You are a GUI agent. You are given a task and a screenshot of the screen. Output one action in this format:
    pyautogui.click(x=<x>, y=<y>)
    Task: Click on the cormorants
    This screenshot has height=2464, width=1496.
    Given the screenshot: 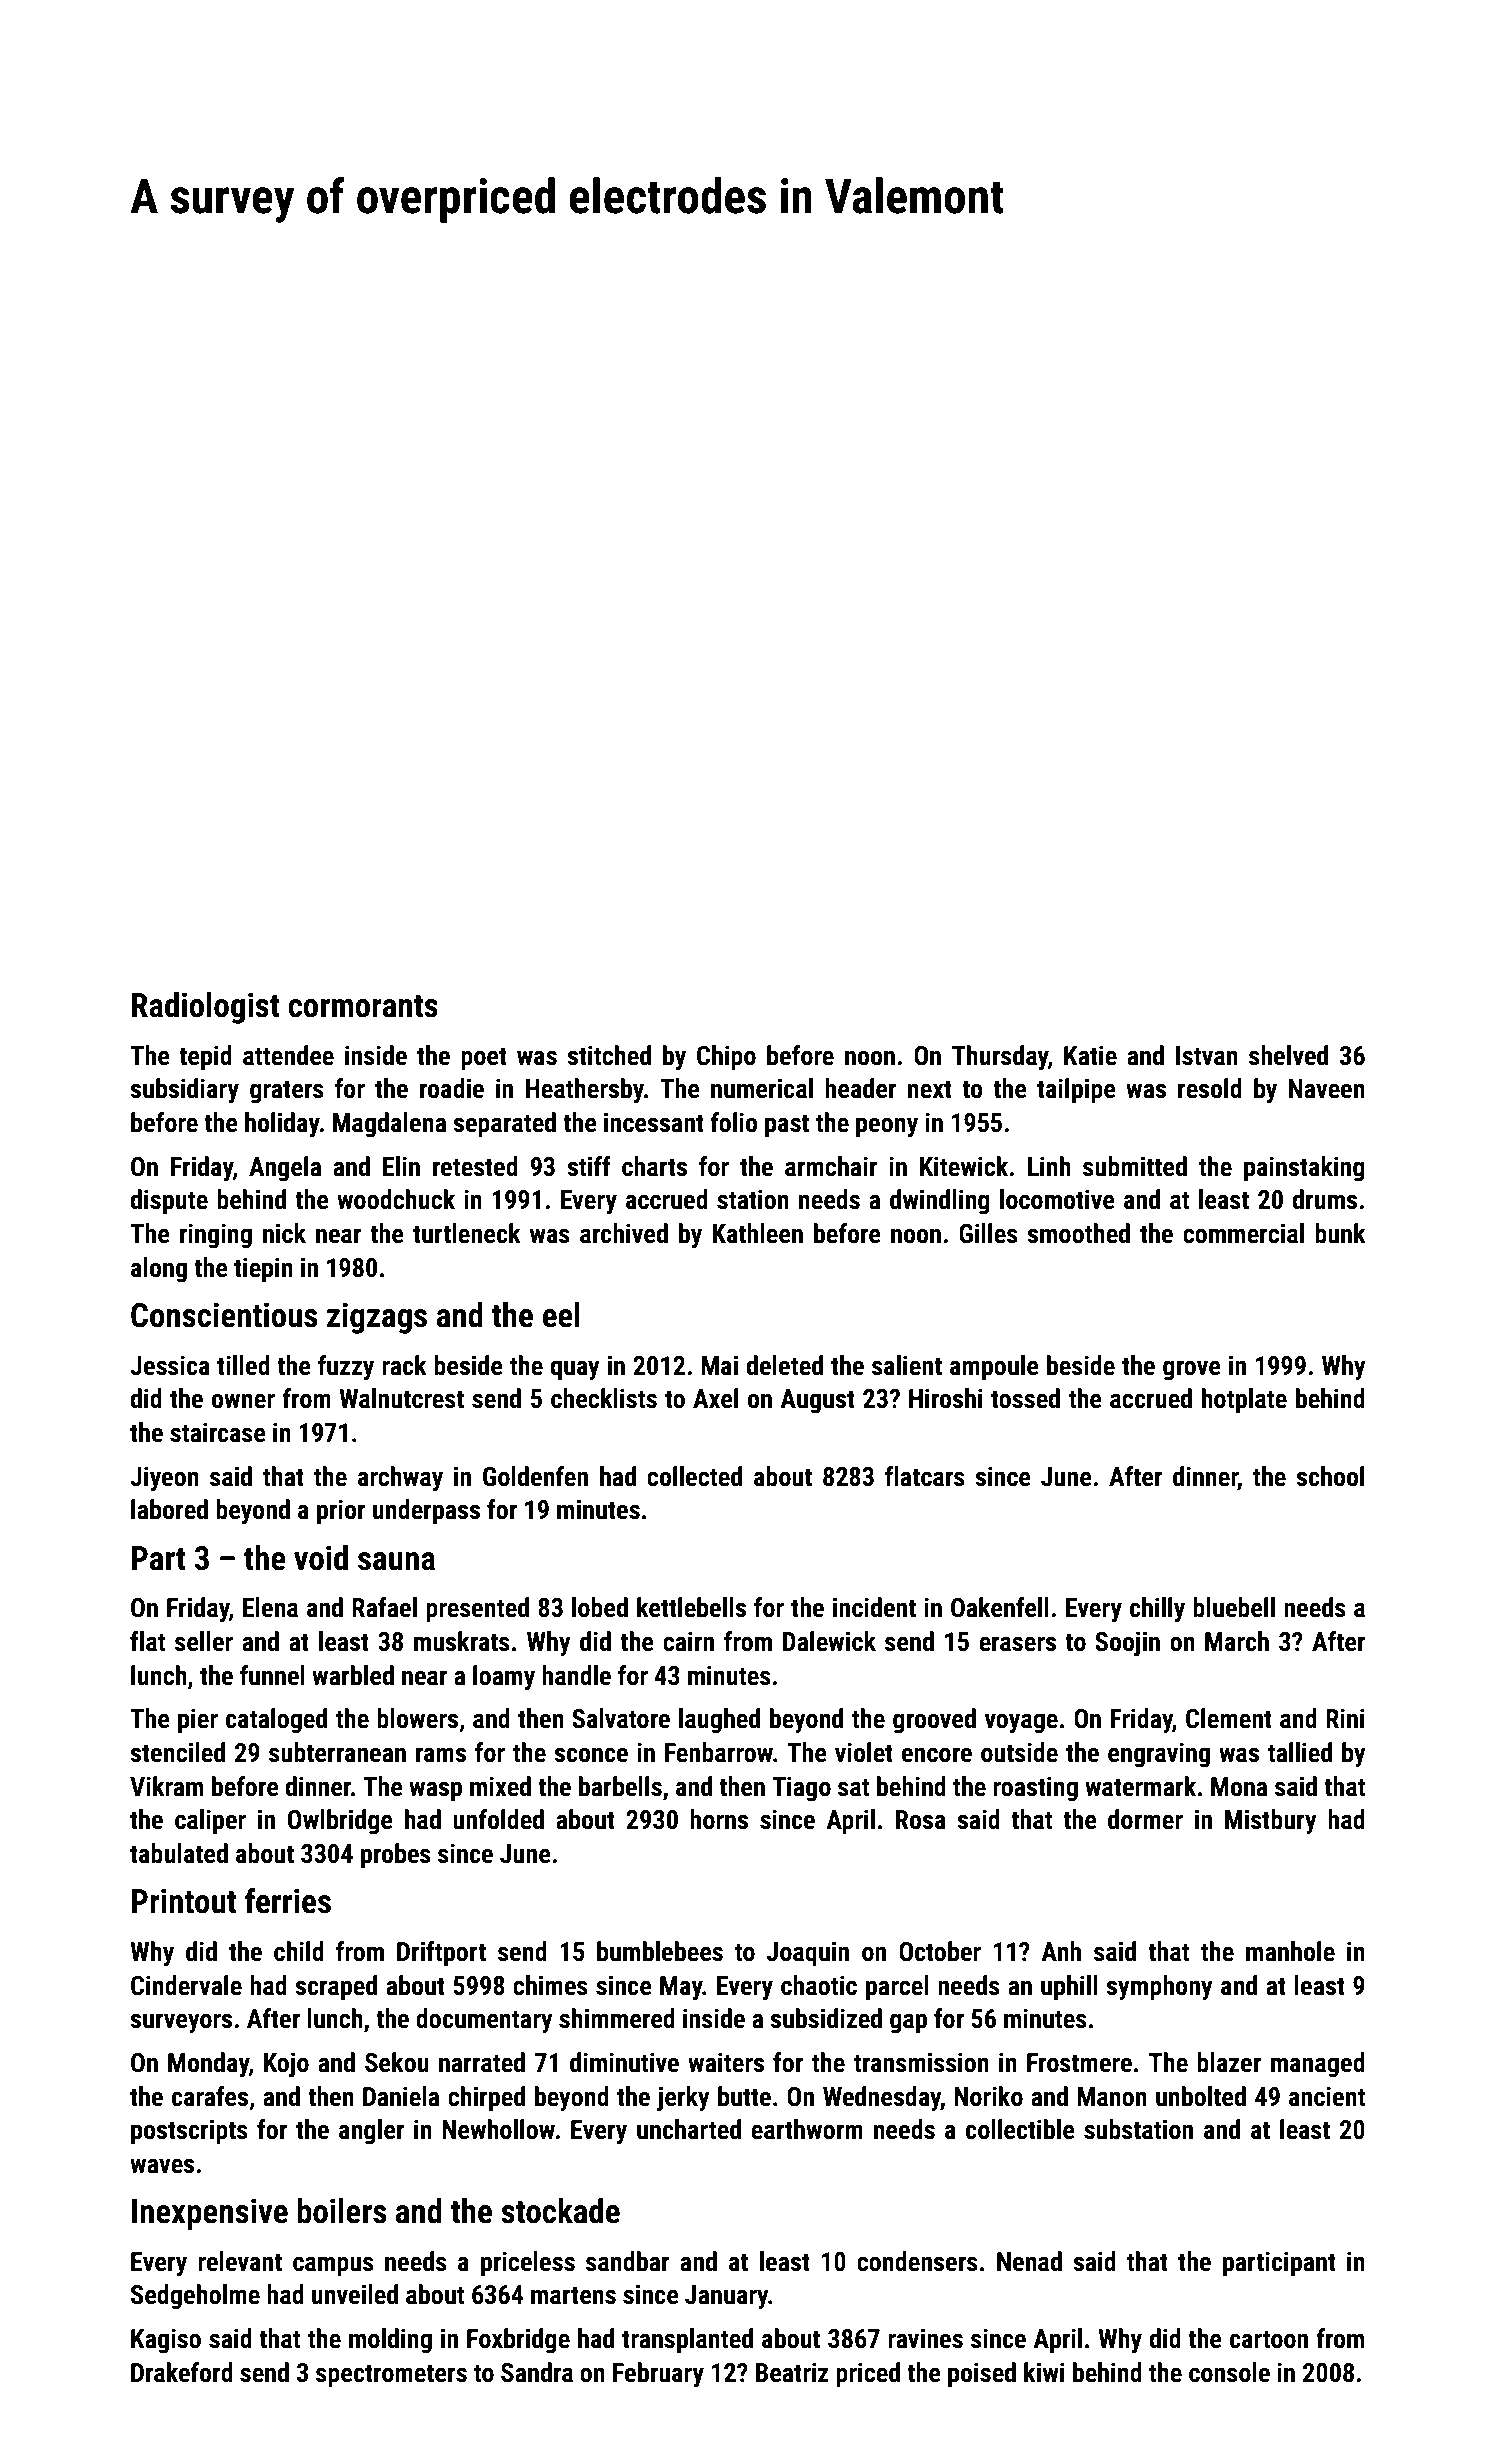 What is the action you would take?
    pyautogui.click(x=363, y=1006)
